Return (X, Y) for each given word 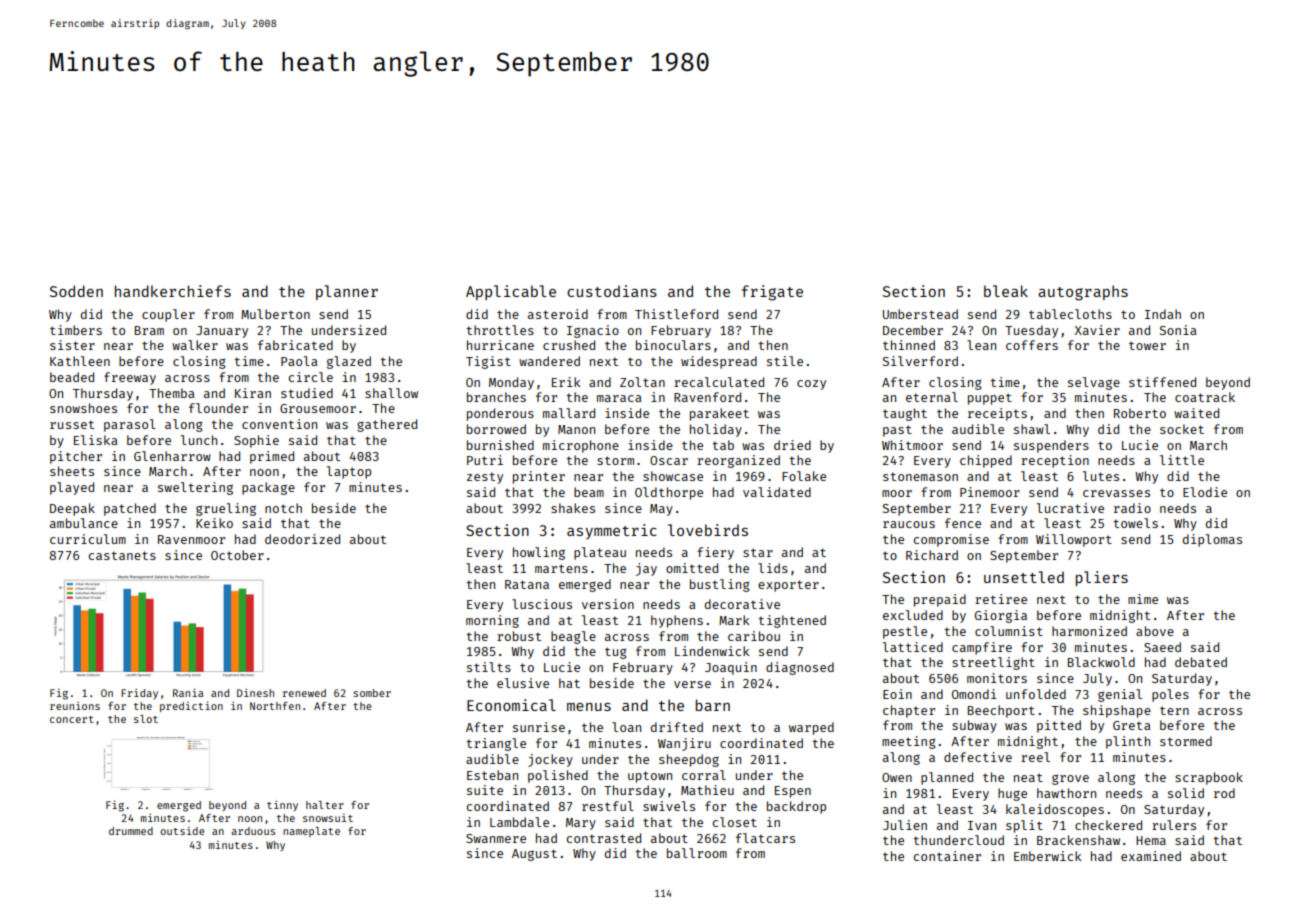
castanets (122, 555)
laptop (349, 472)
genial (1120, 695)
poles (1170, 695)
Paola (299, 361)
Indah (1163, 314)
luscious (542, 604)
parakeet (719, 414)
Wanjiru (684, 744)
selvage (1094, 383)
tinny (282, 805)
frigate (772, 293)
